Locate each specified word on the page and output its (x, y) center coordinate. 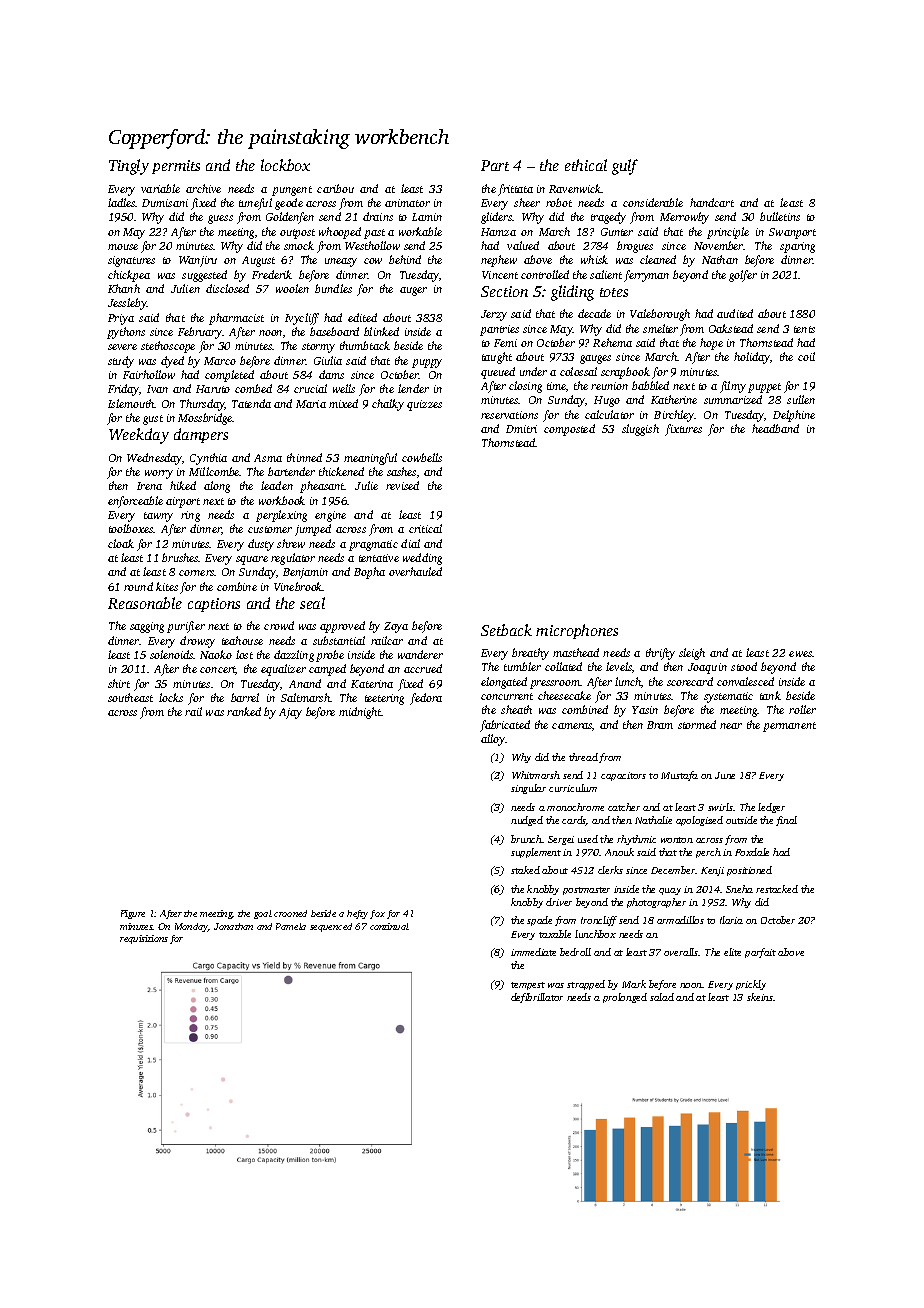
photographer (656, 903)
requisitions (144, 939)
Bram (660, 725)
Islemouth (131, 403)
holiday (752, 358)
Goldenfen (290, 218)
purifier (186, 627)
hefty (357, 914)
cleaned (658, 259)
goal (263, 914)
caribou (335, 188)
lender (413, 388)
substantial (339, 640)
